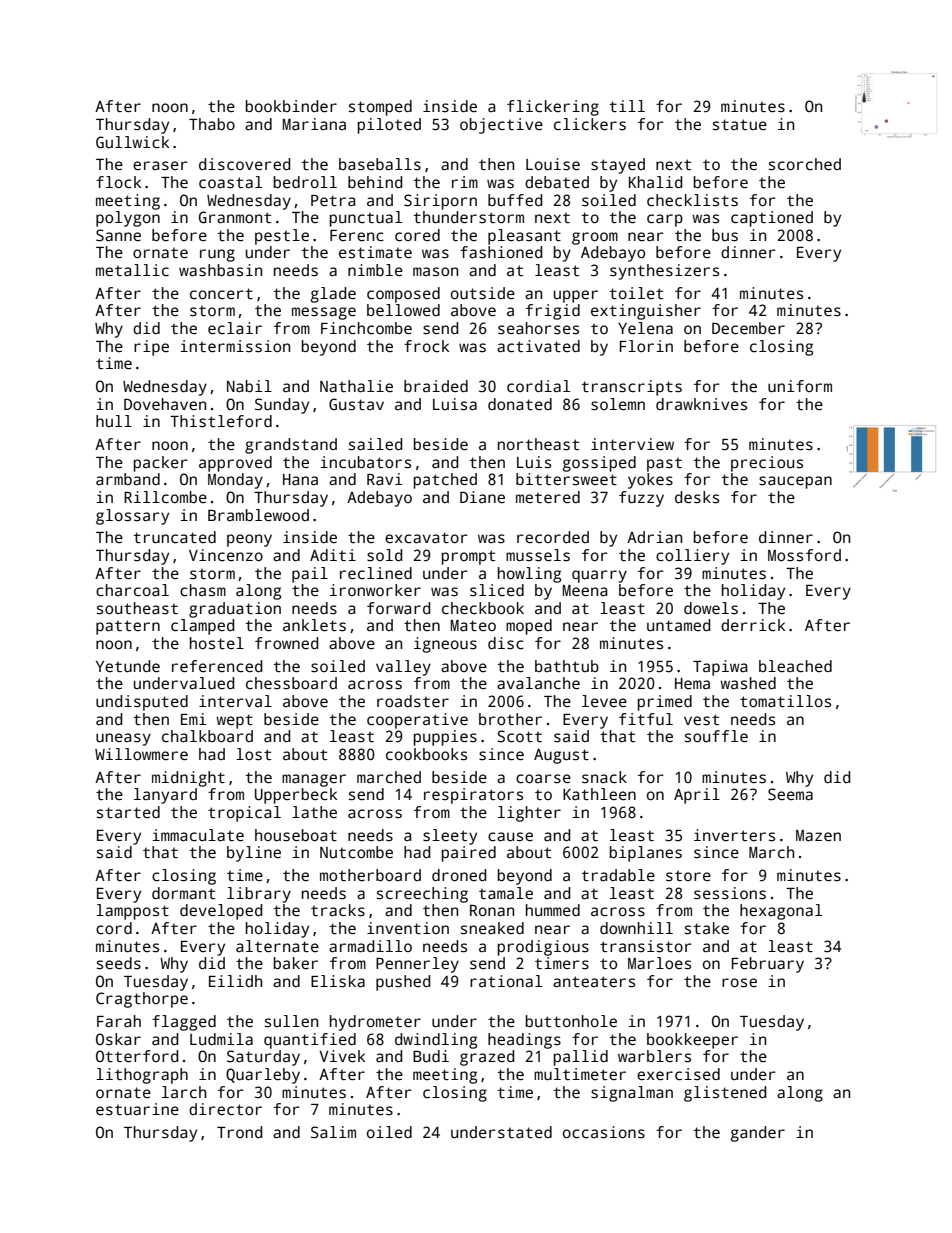 This screenshot has height=1233, width=952. What do you see at coordinates (781, 912) in the screenshot?
I see `hexagonal` at bounding box center [781, 912].
